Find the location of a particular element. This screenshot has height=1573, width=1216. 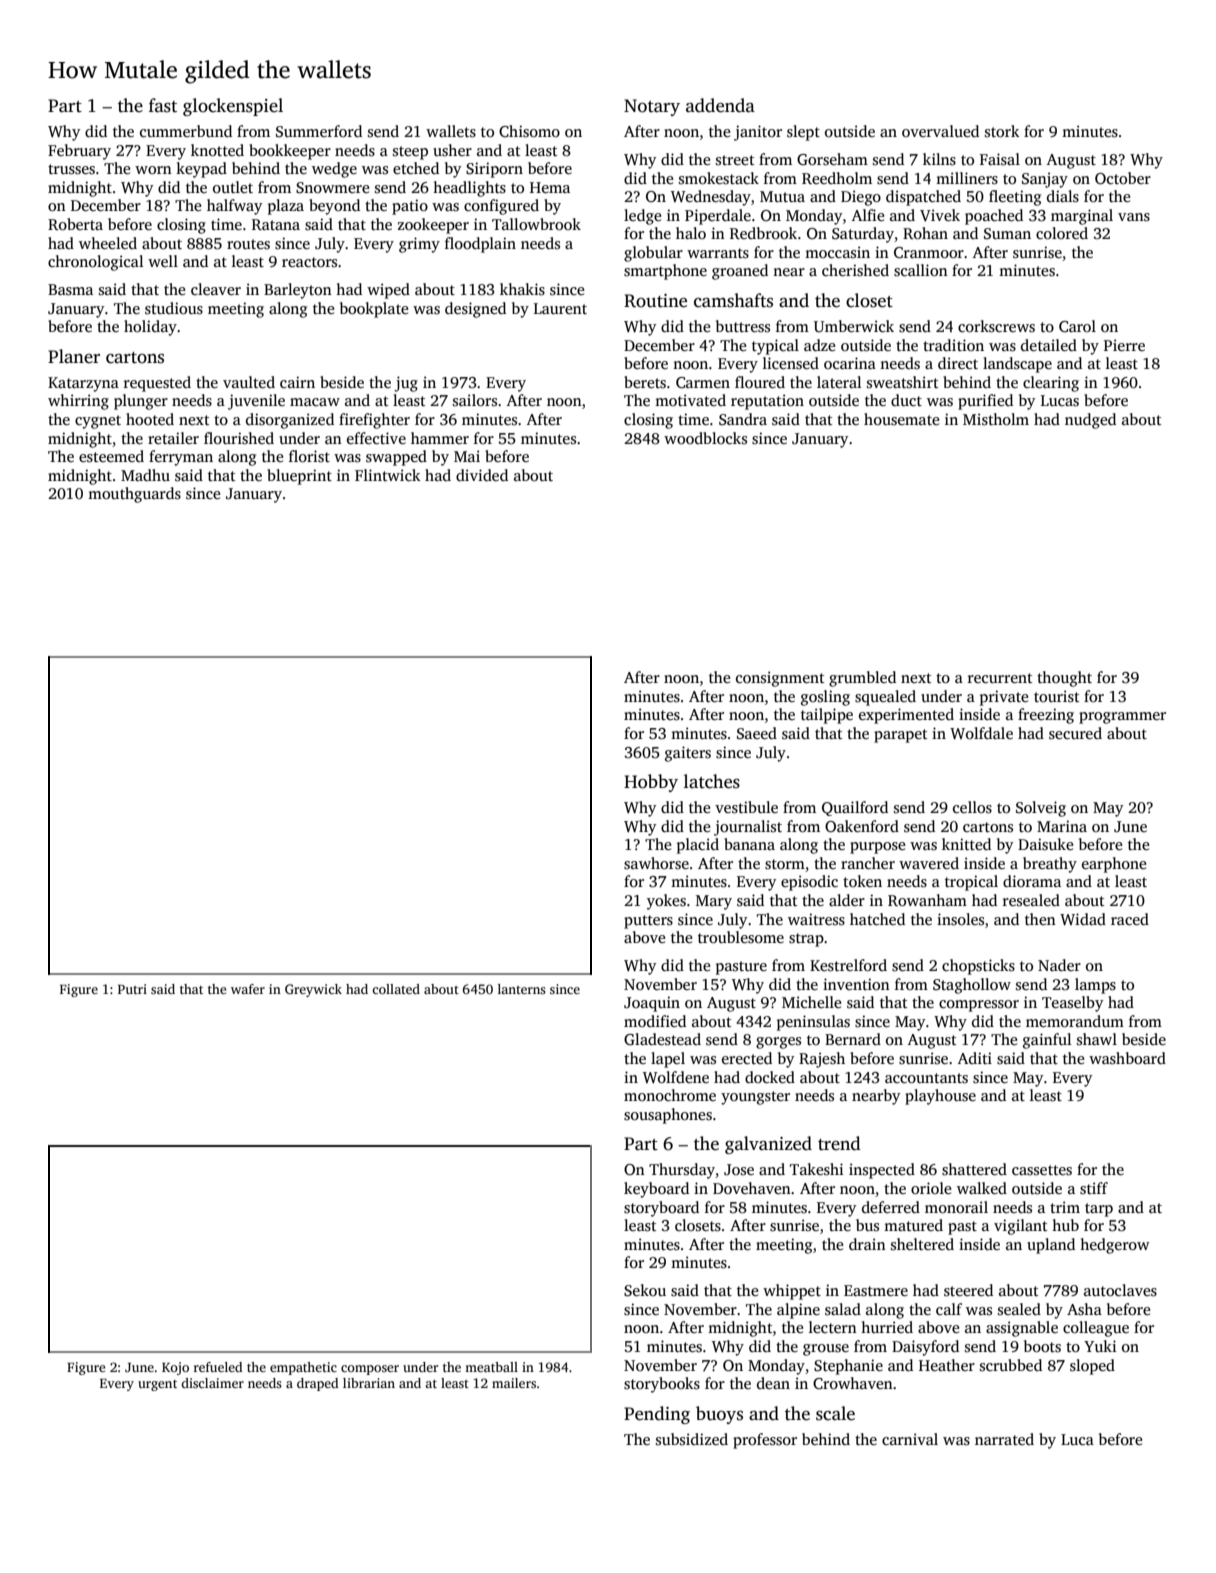

glockenspiel is located at coordinates (233, 107).
